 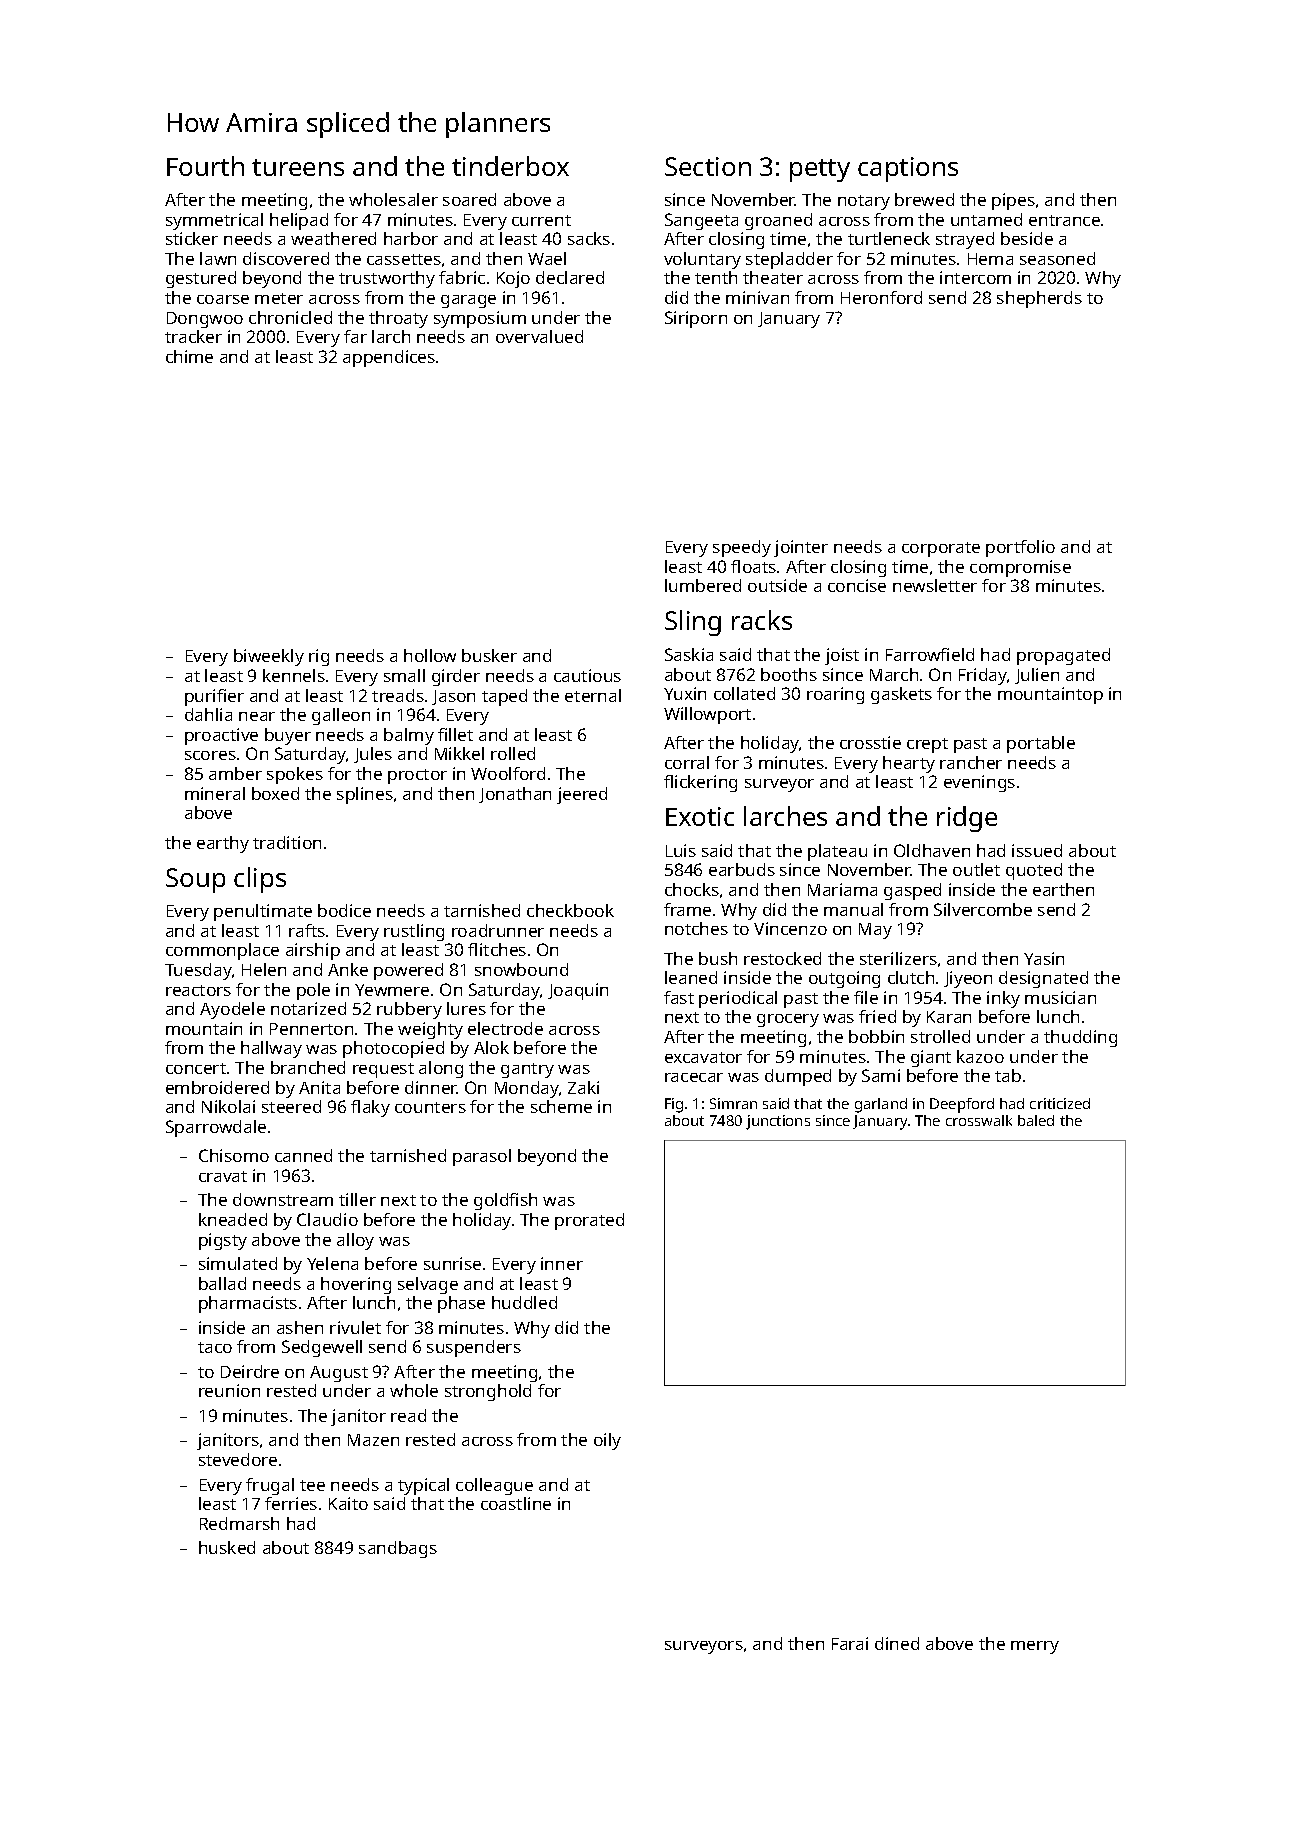 I want to click on compromise, so click(x=1020, y=568).
